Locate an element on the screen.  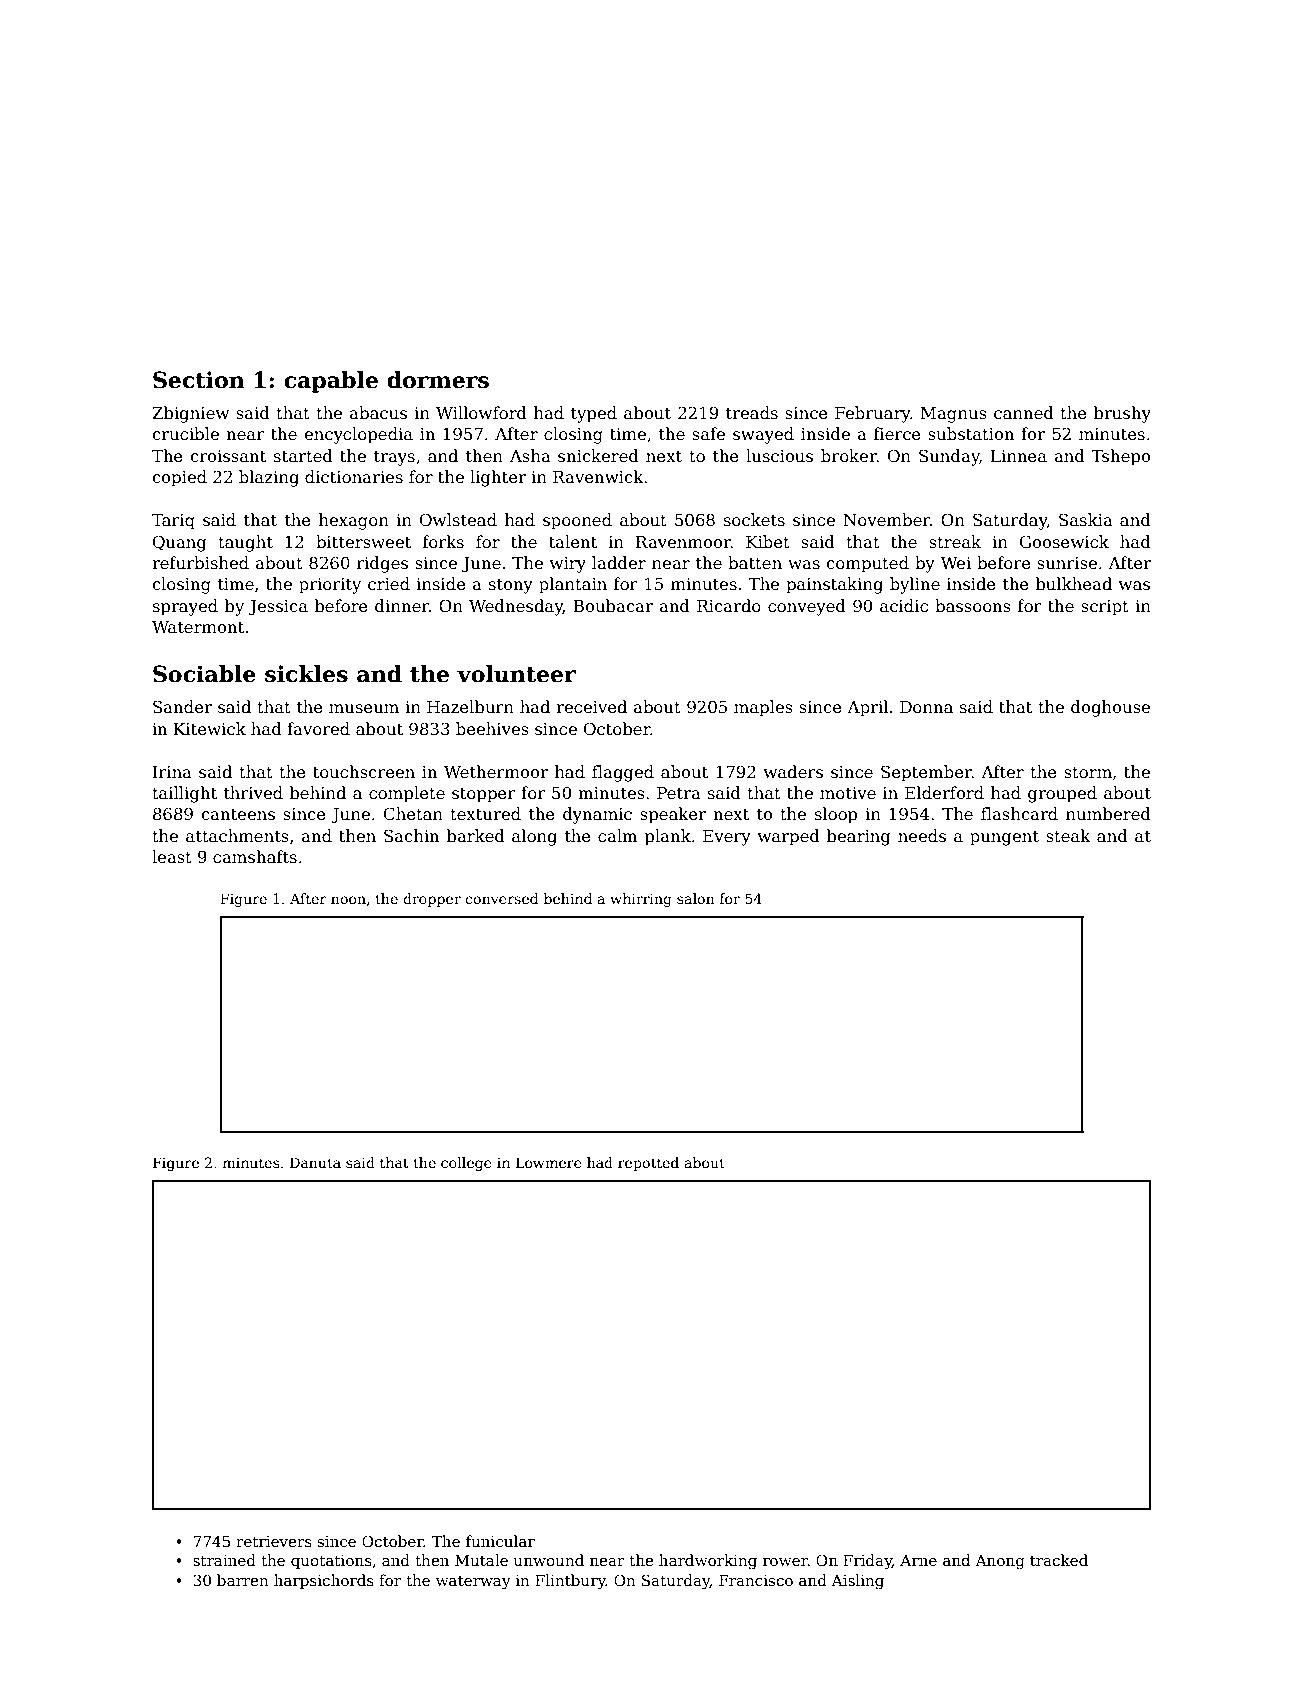
salon is located at coordinates (696, 898).
